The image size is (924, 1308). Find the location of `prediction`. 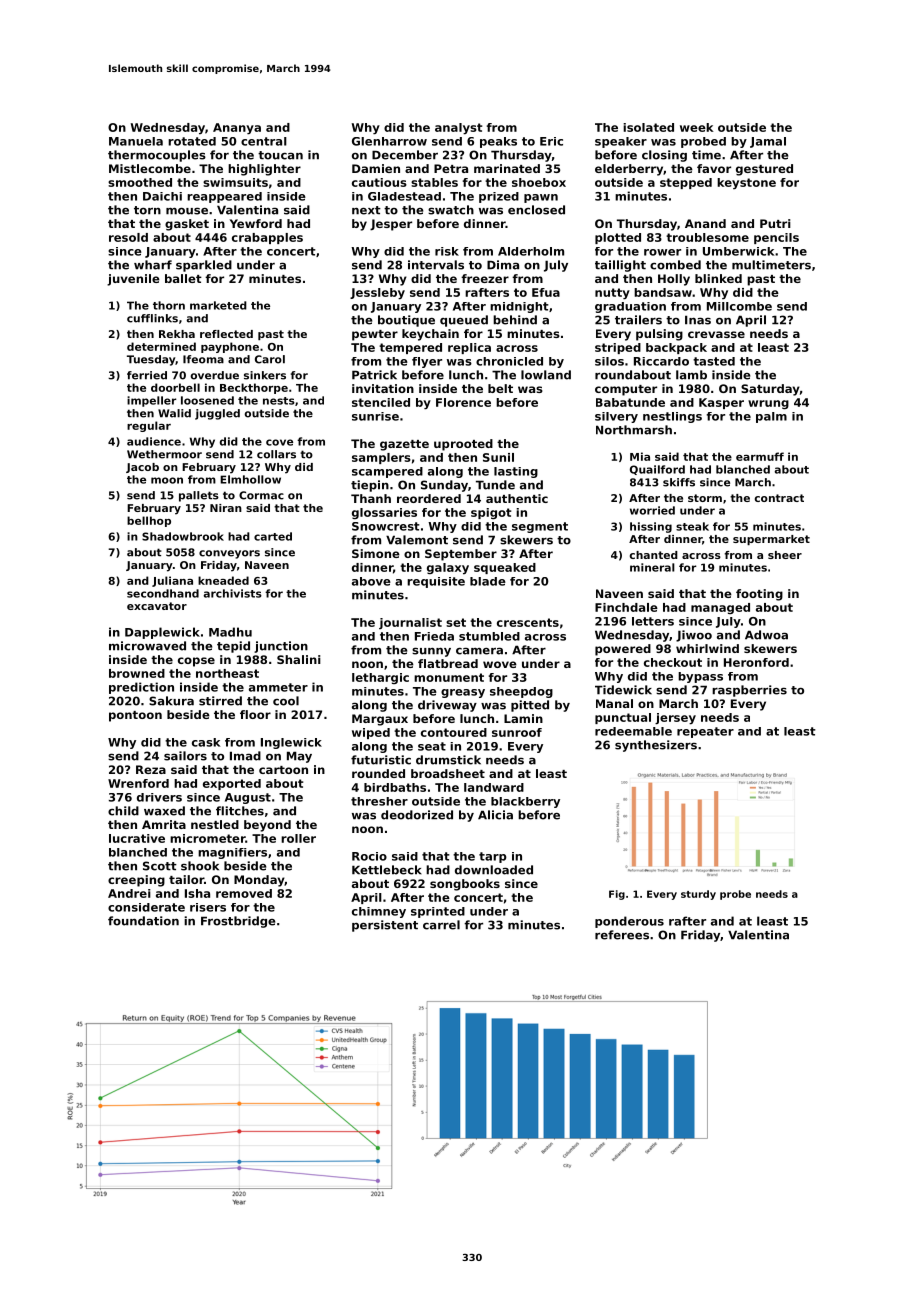

prediction is located at coordinates (141, 688).
